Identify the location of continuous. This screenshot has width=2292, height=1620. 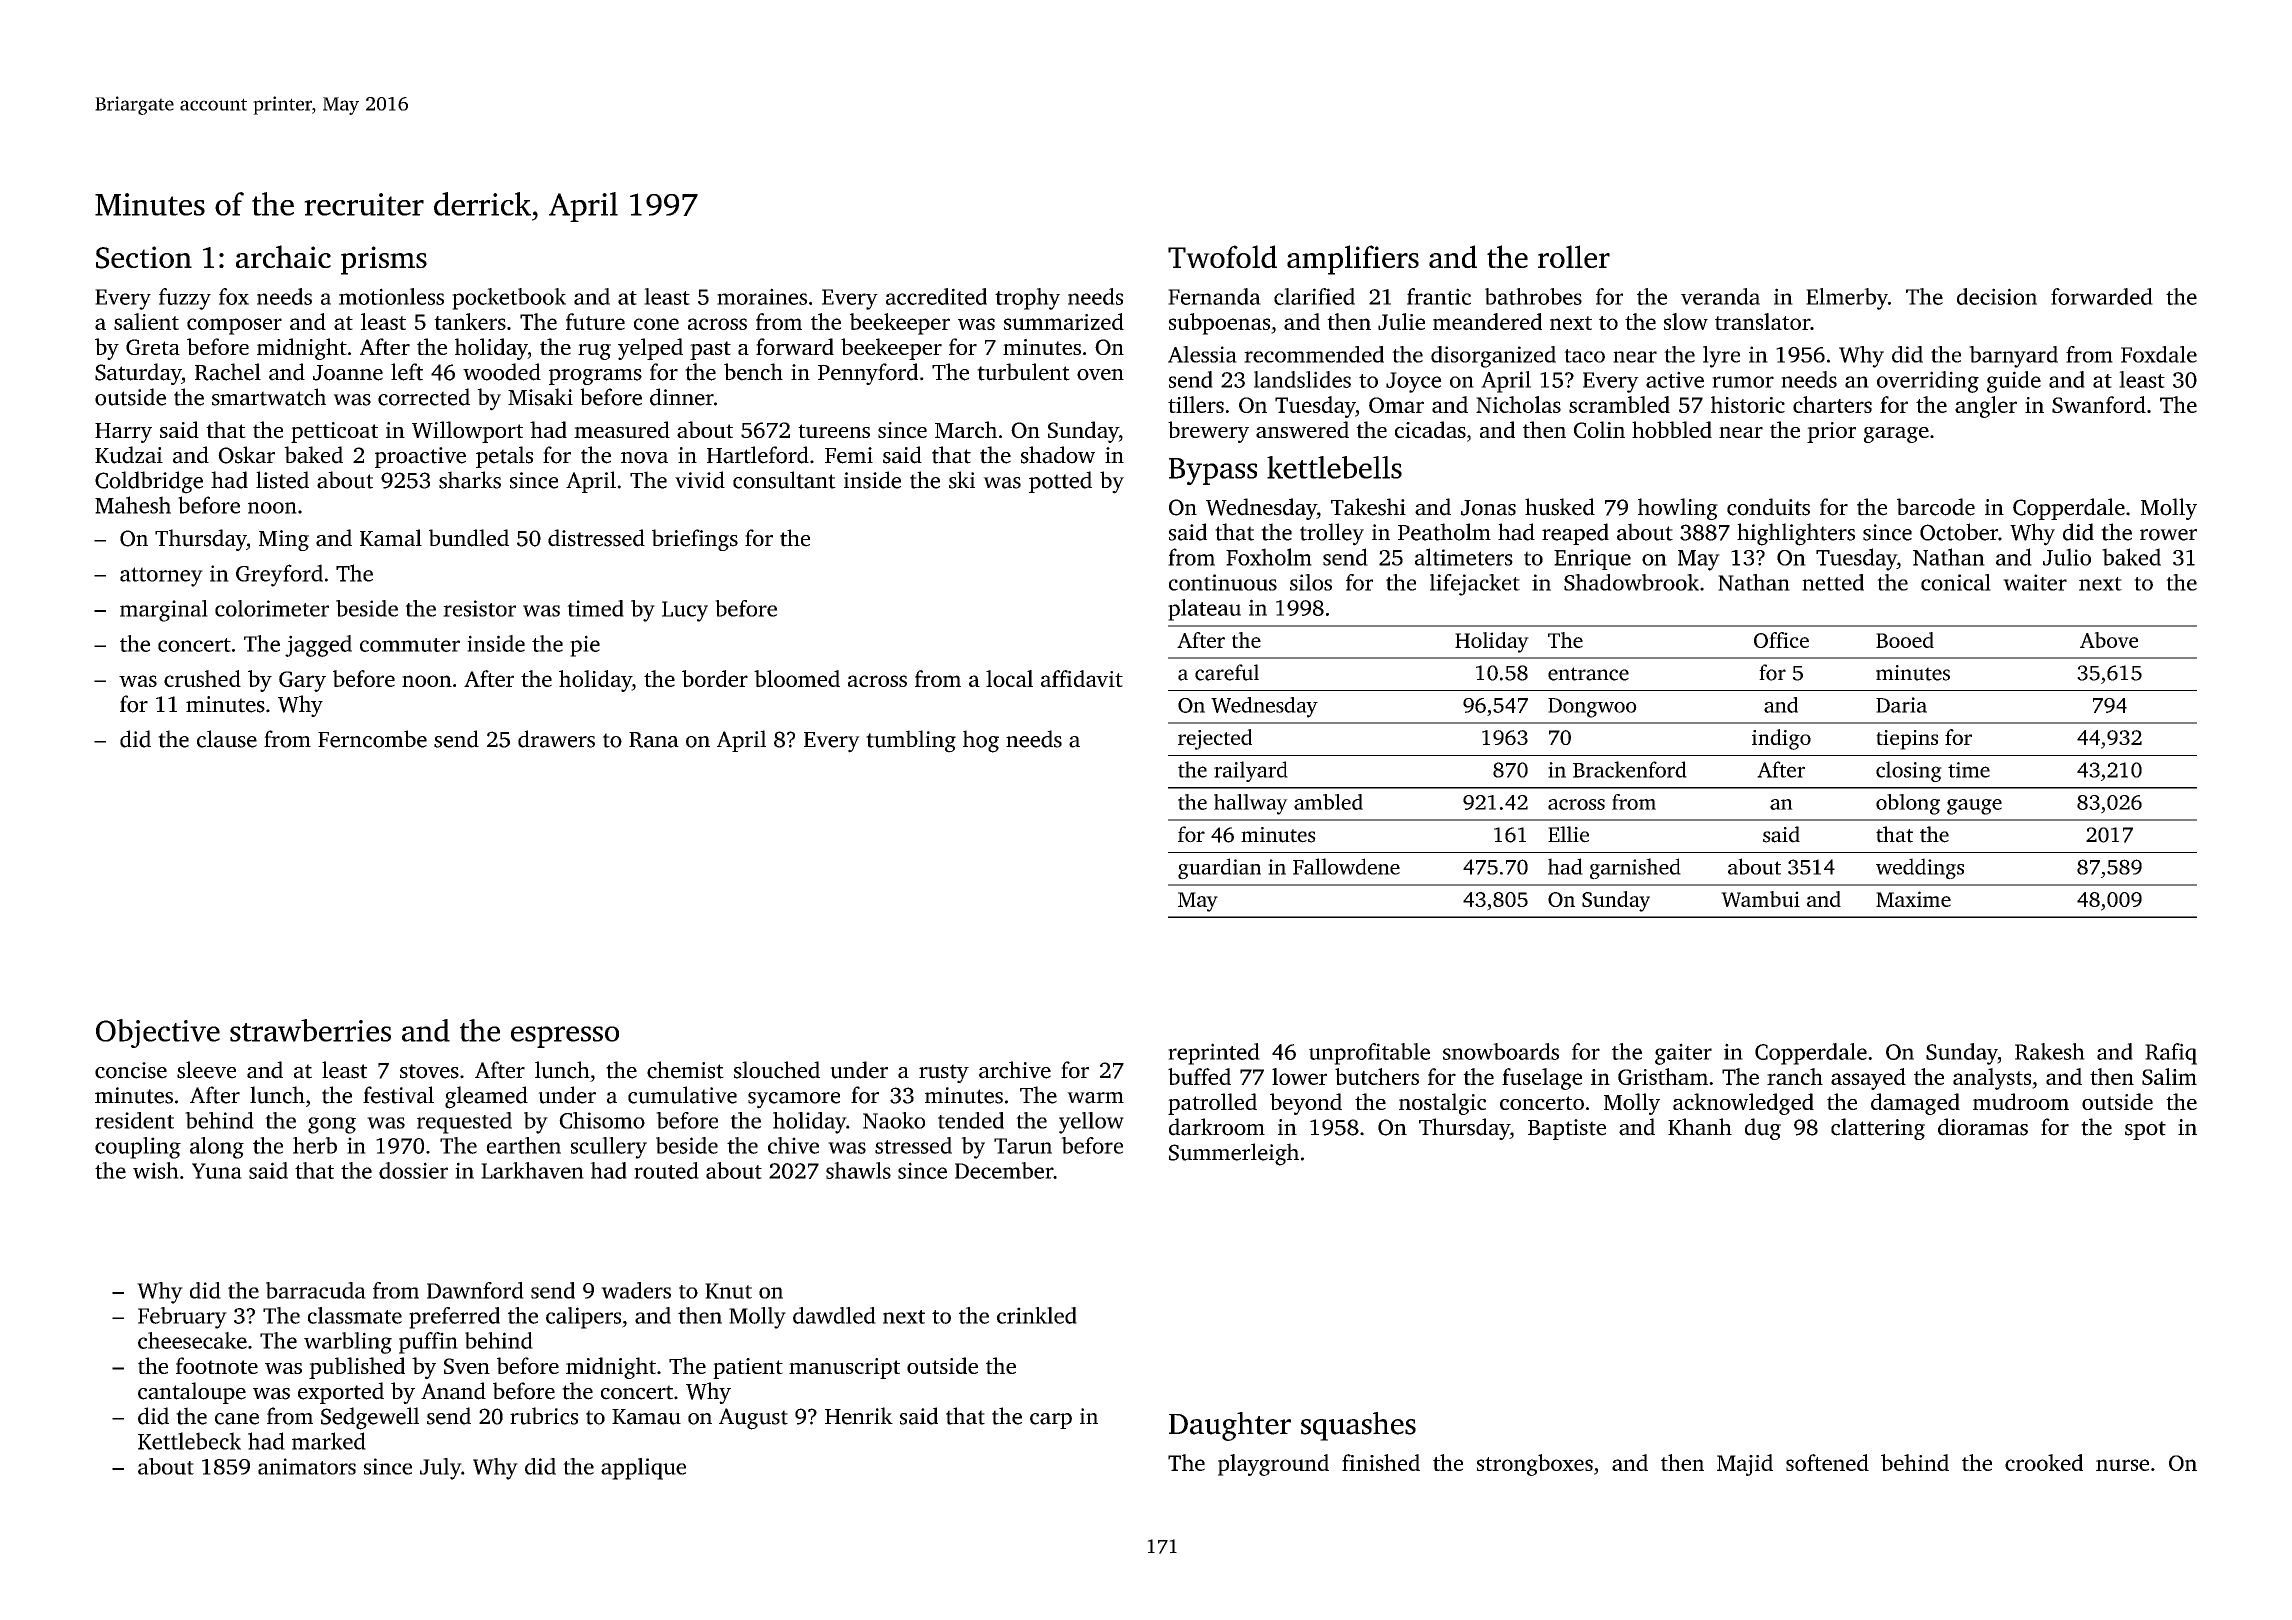
(1223, 582).
